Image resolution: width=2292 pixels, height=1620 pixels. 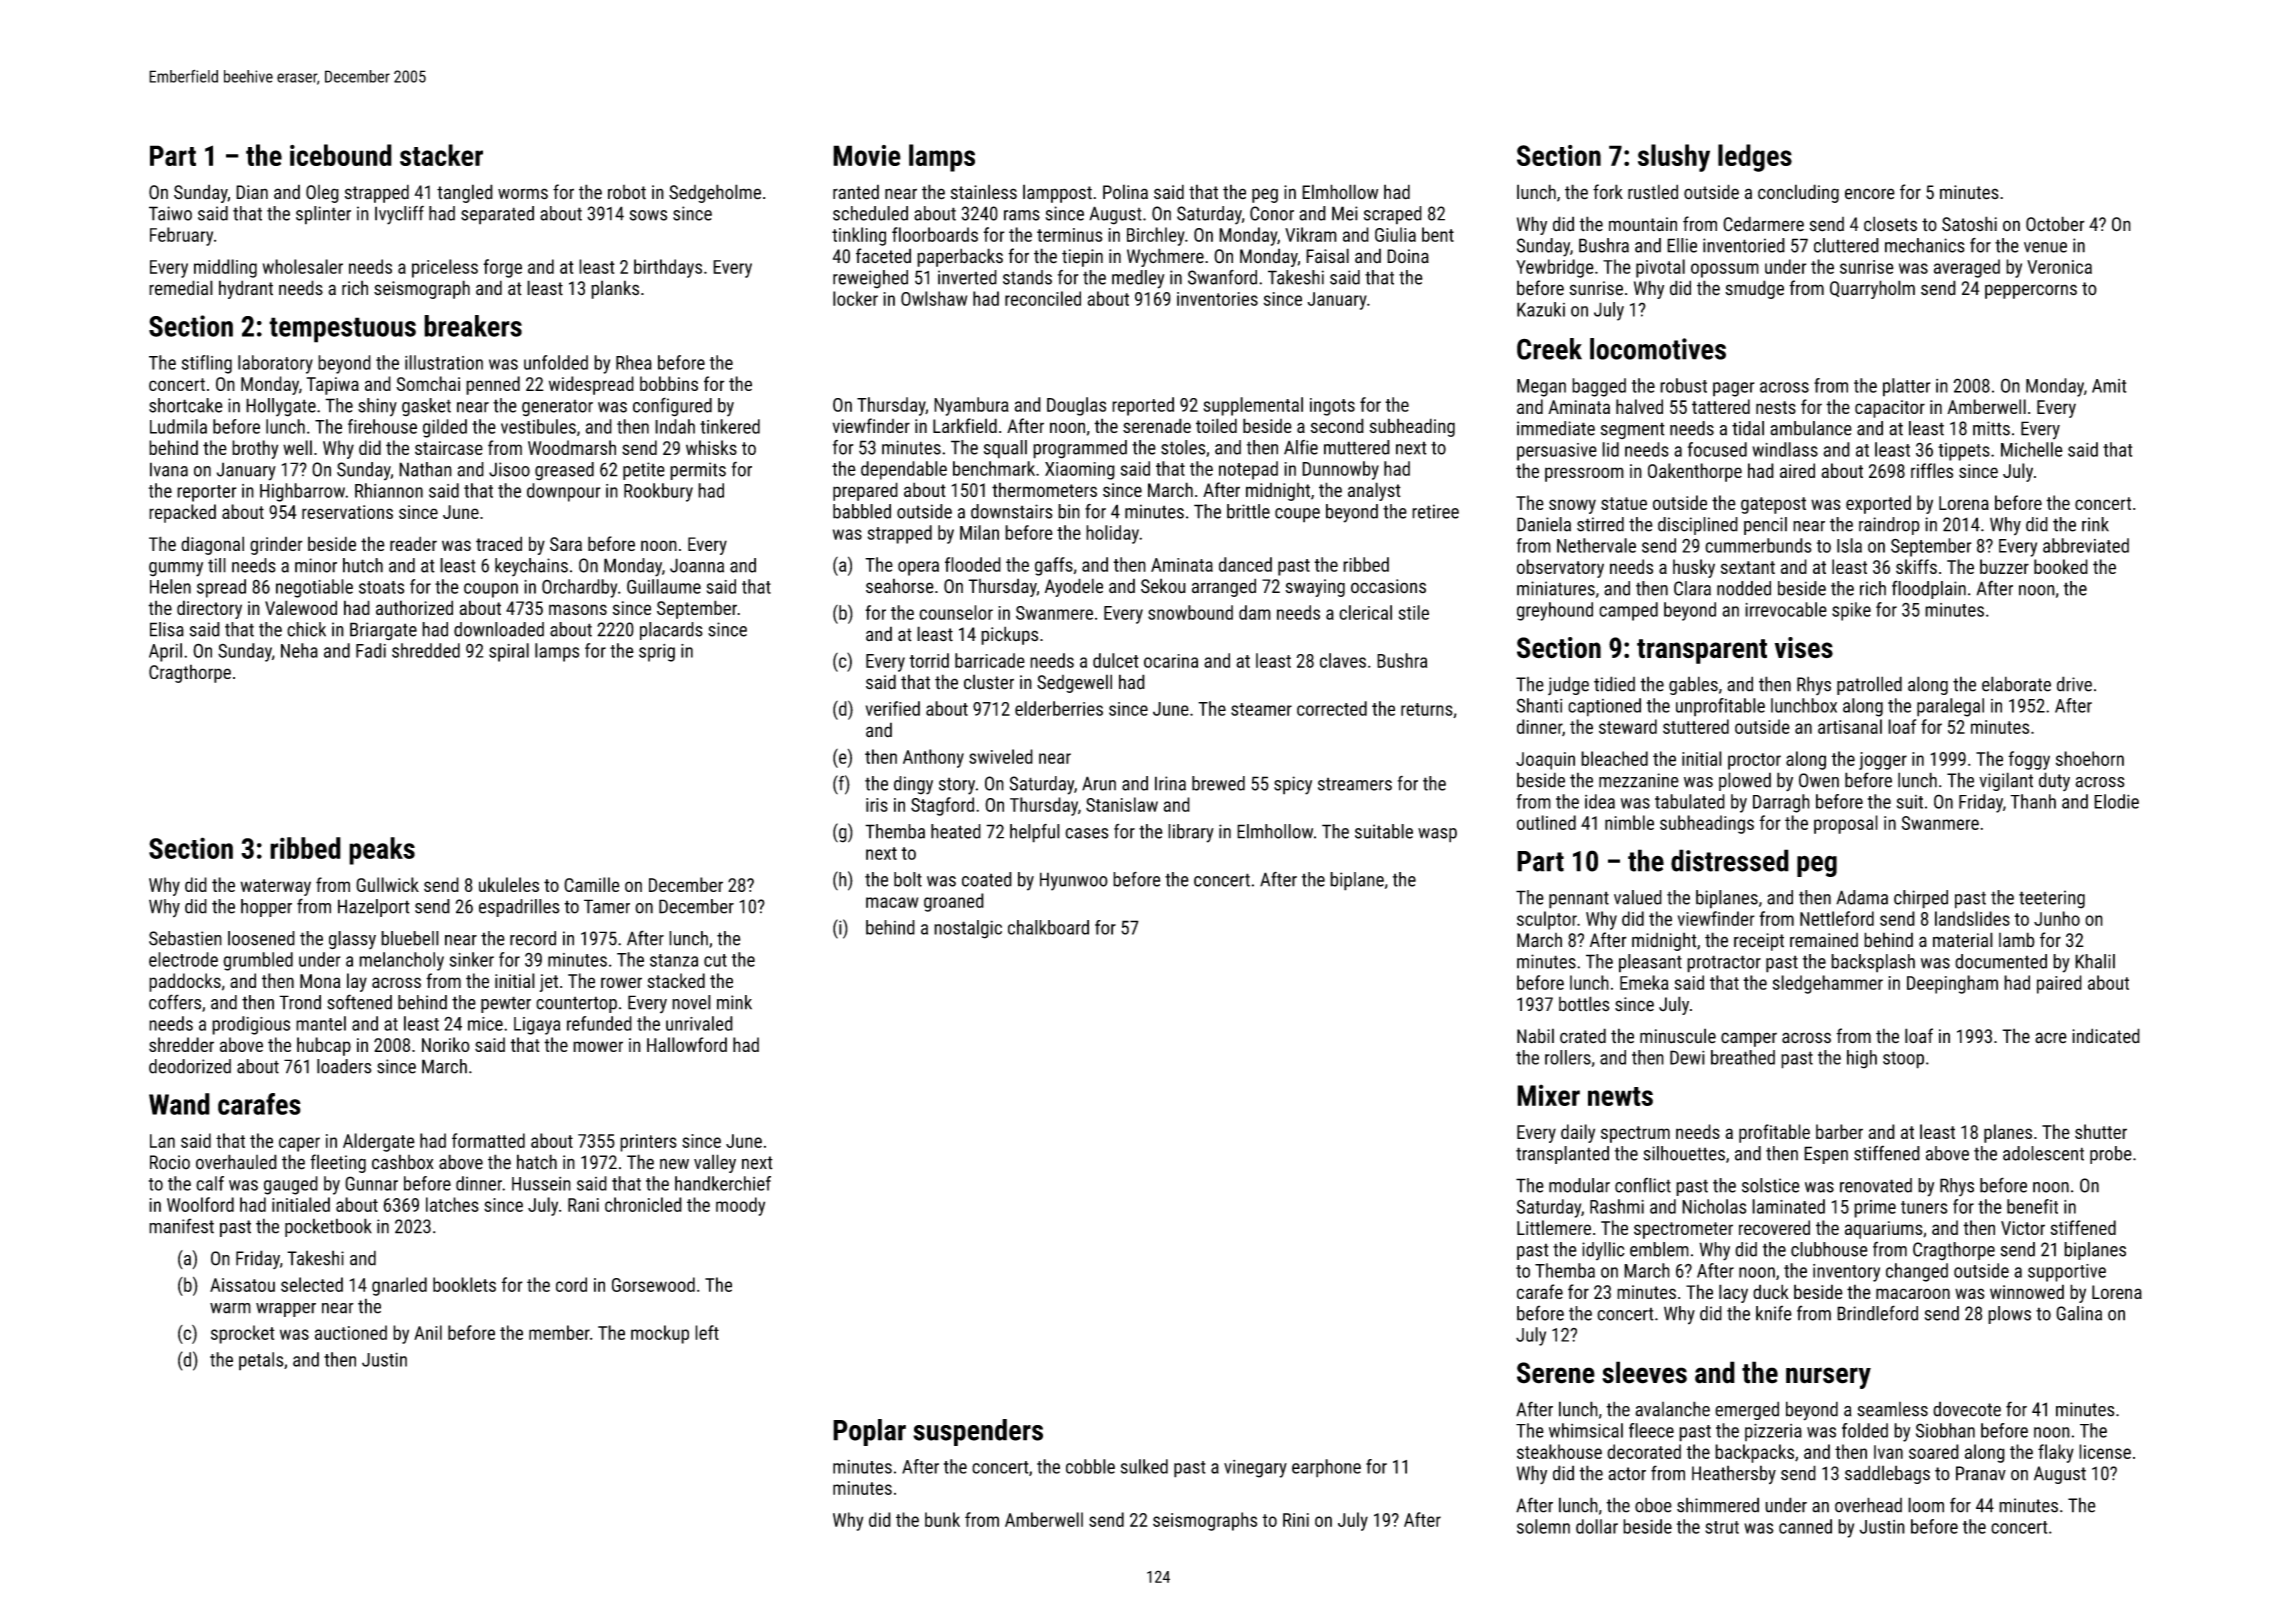 I want to click on icebound, so click(x=341, y=155).
